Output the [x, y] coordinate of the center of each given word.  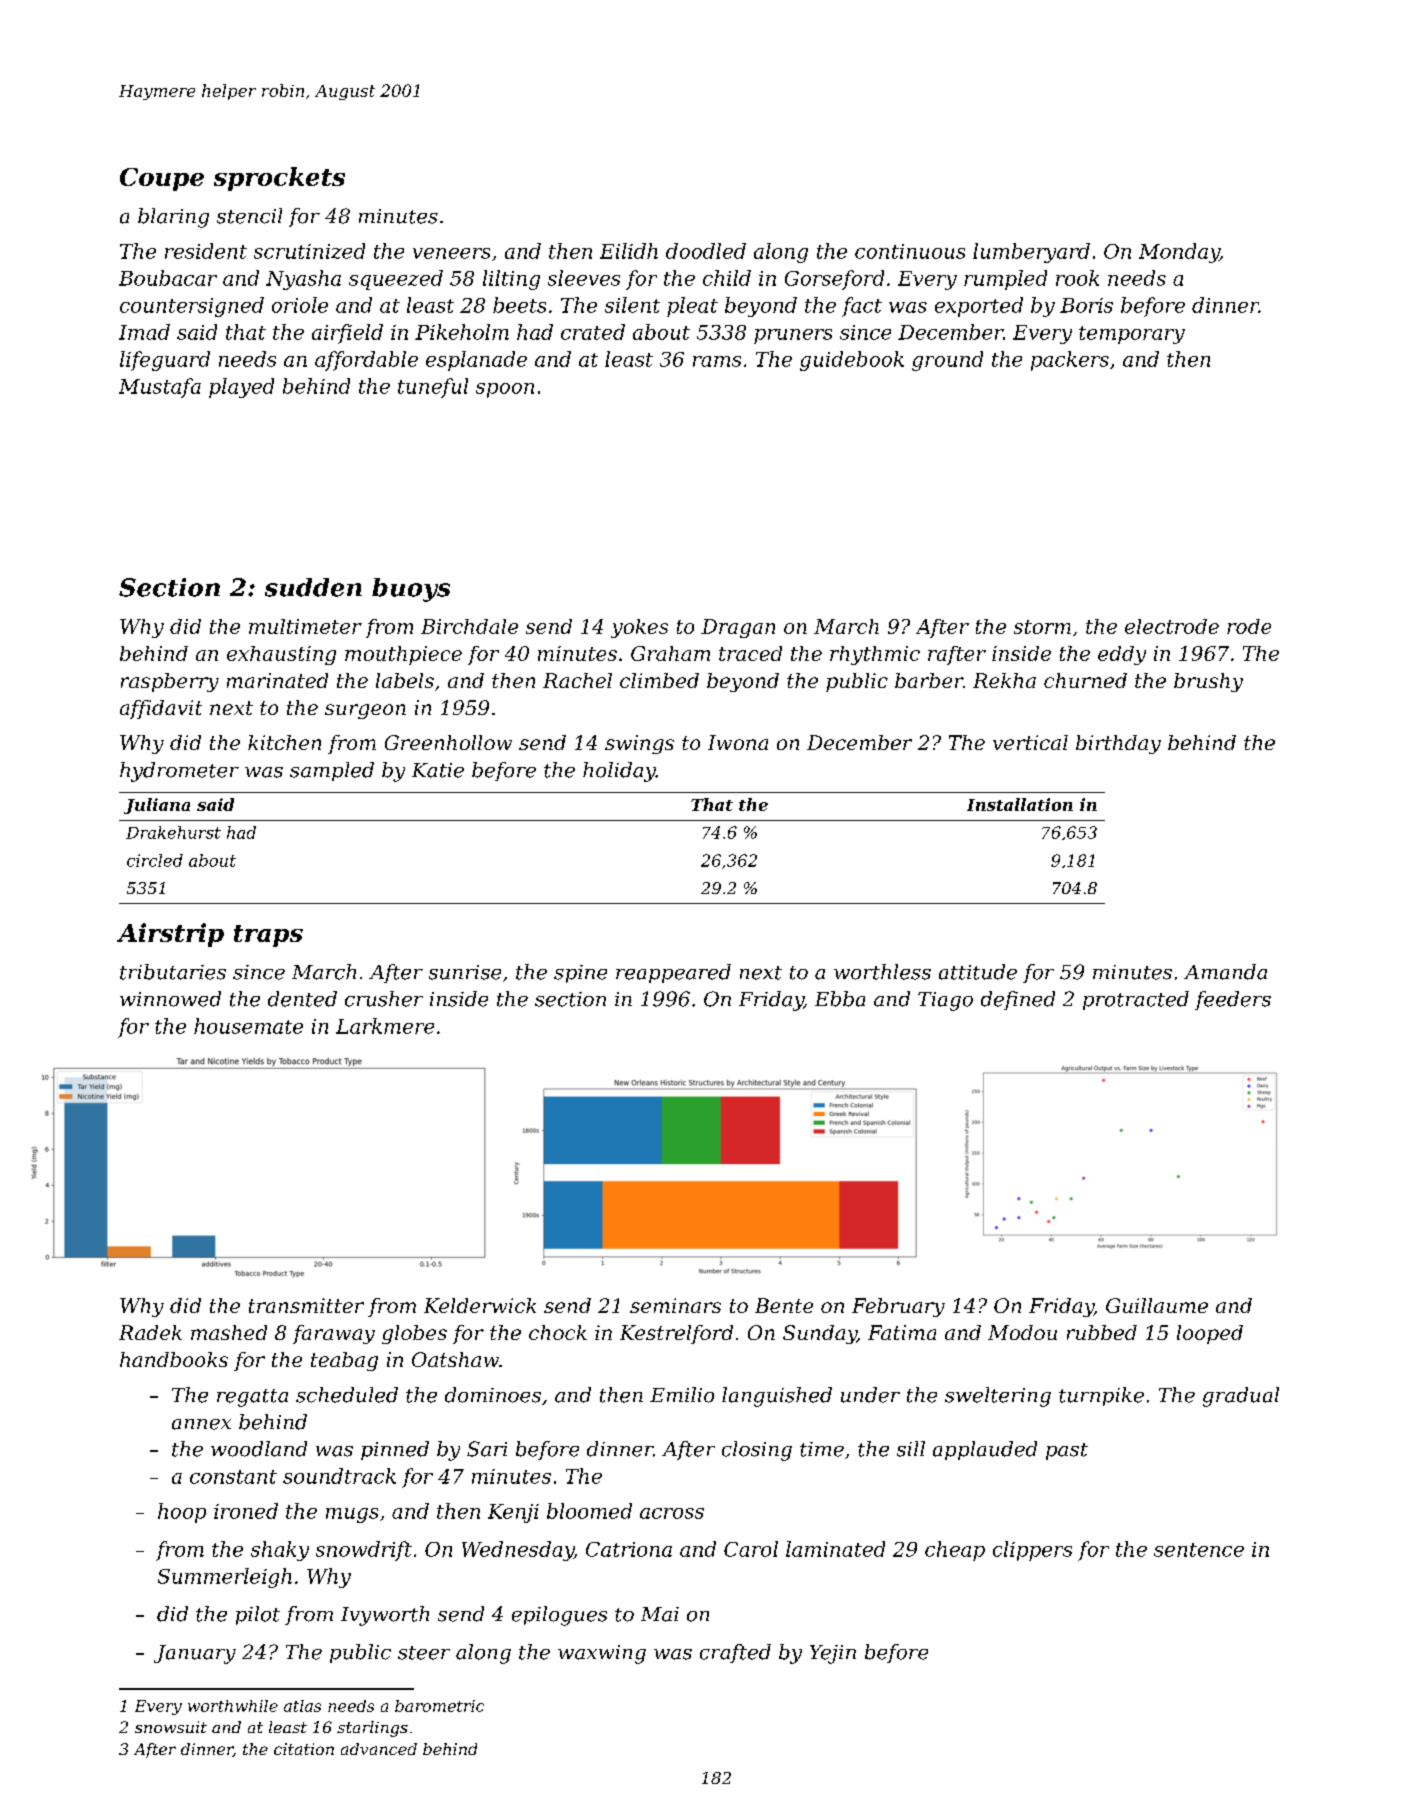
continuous [910, 251]
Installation [1020, 804]
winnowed [170, 999]
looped [1210, 1334]
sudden [313, 587]
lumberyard [1031, 253]
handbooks [174, 1359]
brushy [1208, 682]
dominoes [493, 1395]
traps [268, 936]
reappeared [673, 973]
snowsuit [171, 1727]
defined [1018, 1000]
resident [206, 251]
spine [580, 974]
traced [750, 653]
